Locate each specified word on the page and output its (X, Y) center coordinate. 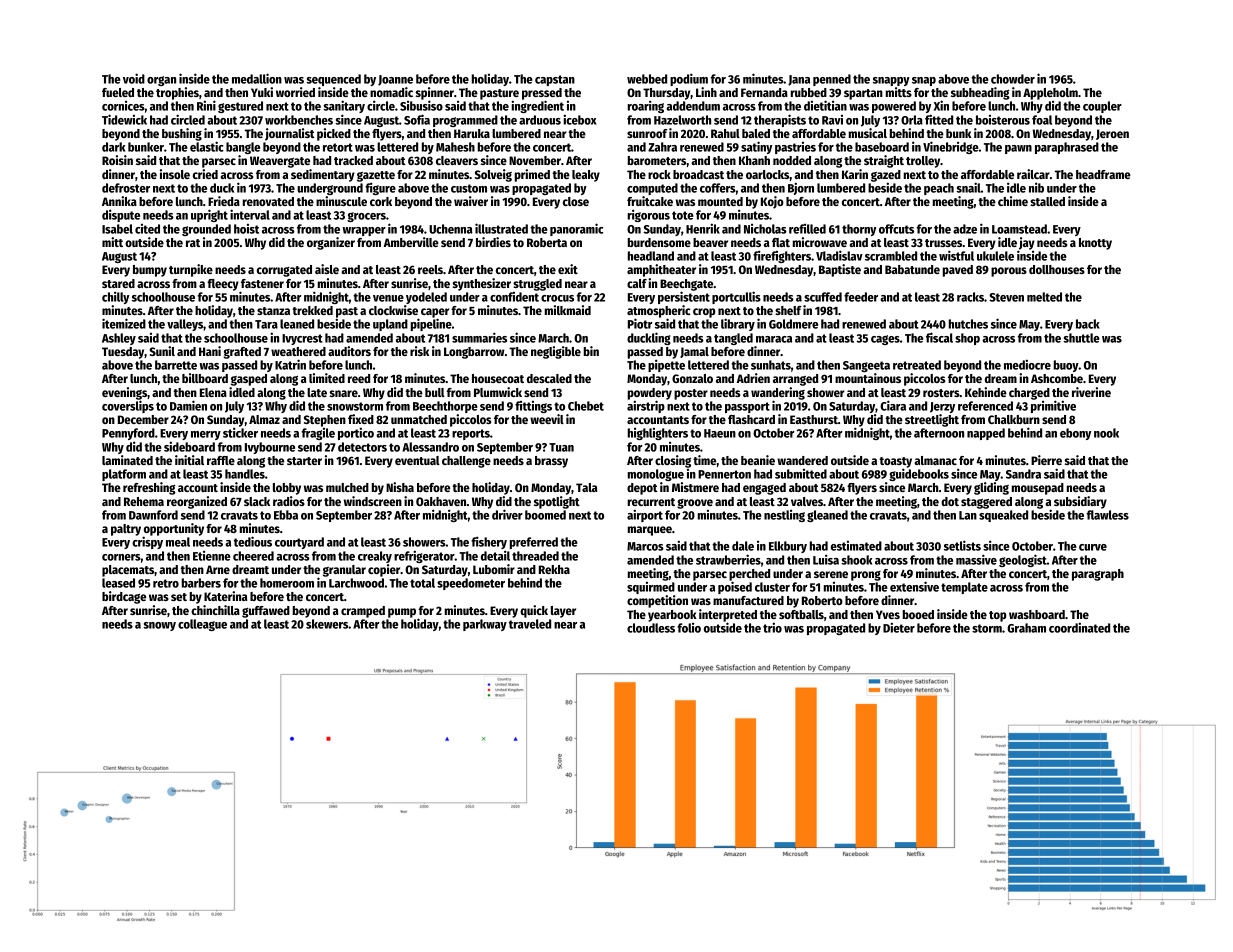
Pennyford (128, 434)
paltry (126, 530)
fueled (118, 92)
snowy (159, 626)
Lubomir (494, 569)
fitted (939, 119)
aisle (327, 269)
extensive (914, 586)
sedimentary (323, 175)
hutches (968, 324)
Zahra (662, 147)
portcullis (736, 297)
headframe (1103, 174)
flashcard (751, 419)
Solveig (493, 175)
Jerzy (942, 407)
